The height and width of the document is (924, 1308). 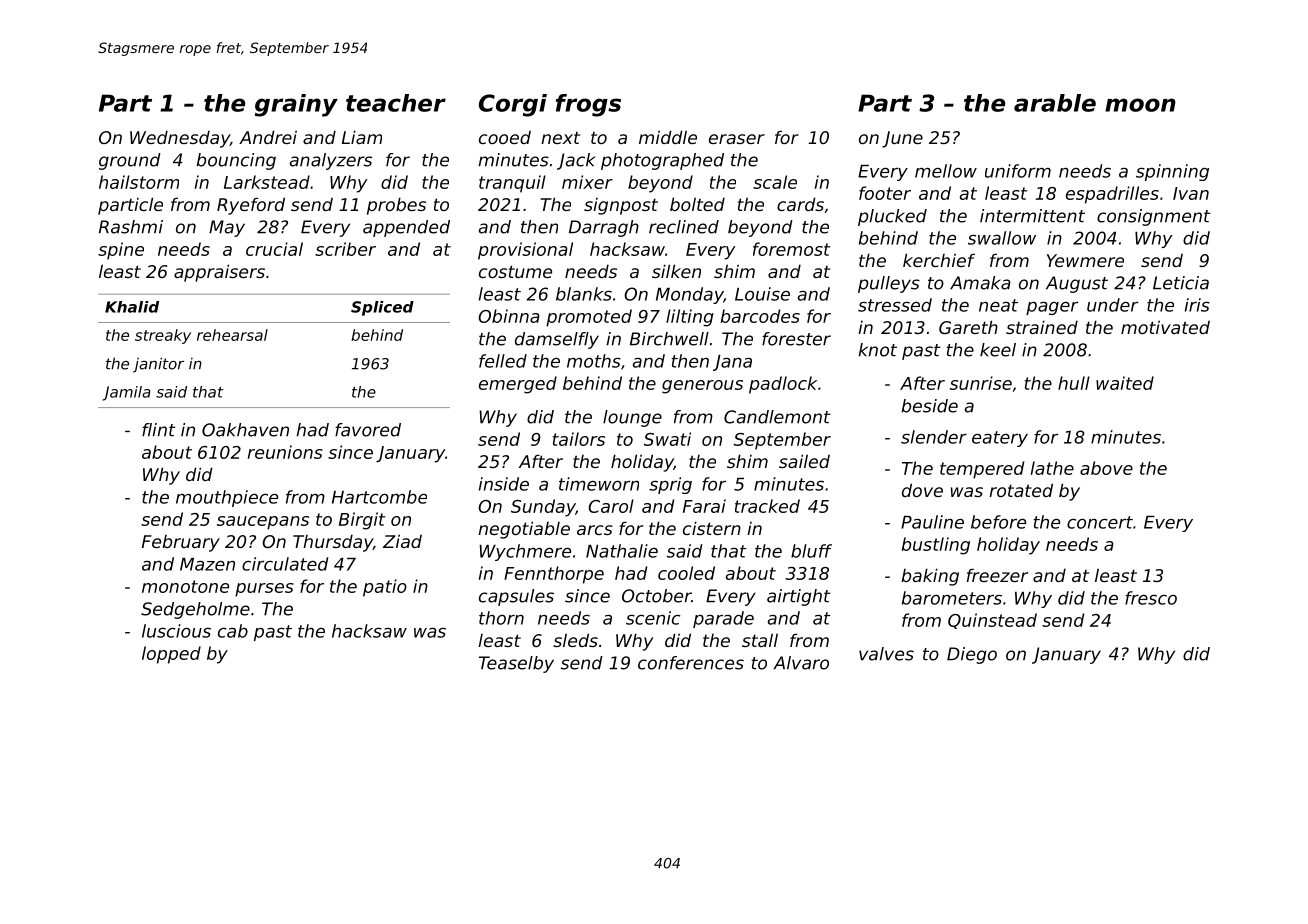 What do you see at coordinates (998, 350) in the document?
I see `keel` at bounding box center [998, 350].
